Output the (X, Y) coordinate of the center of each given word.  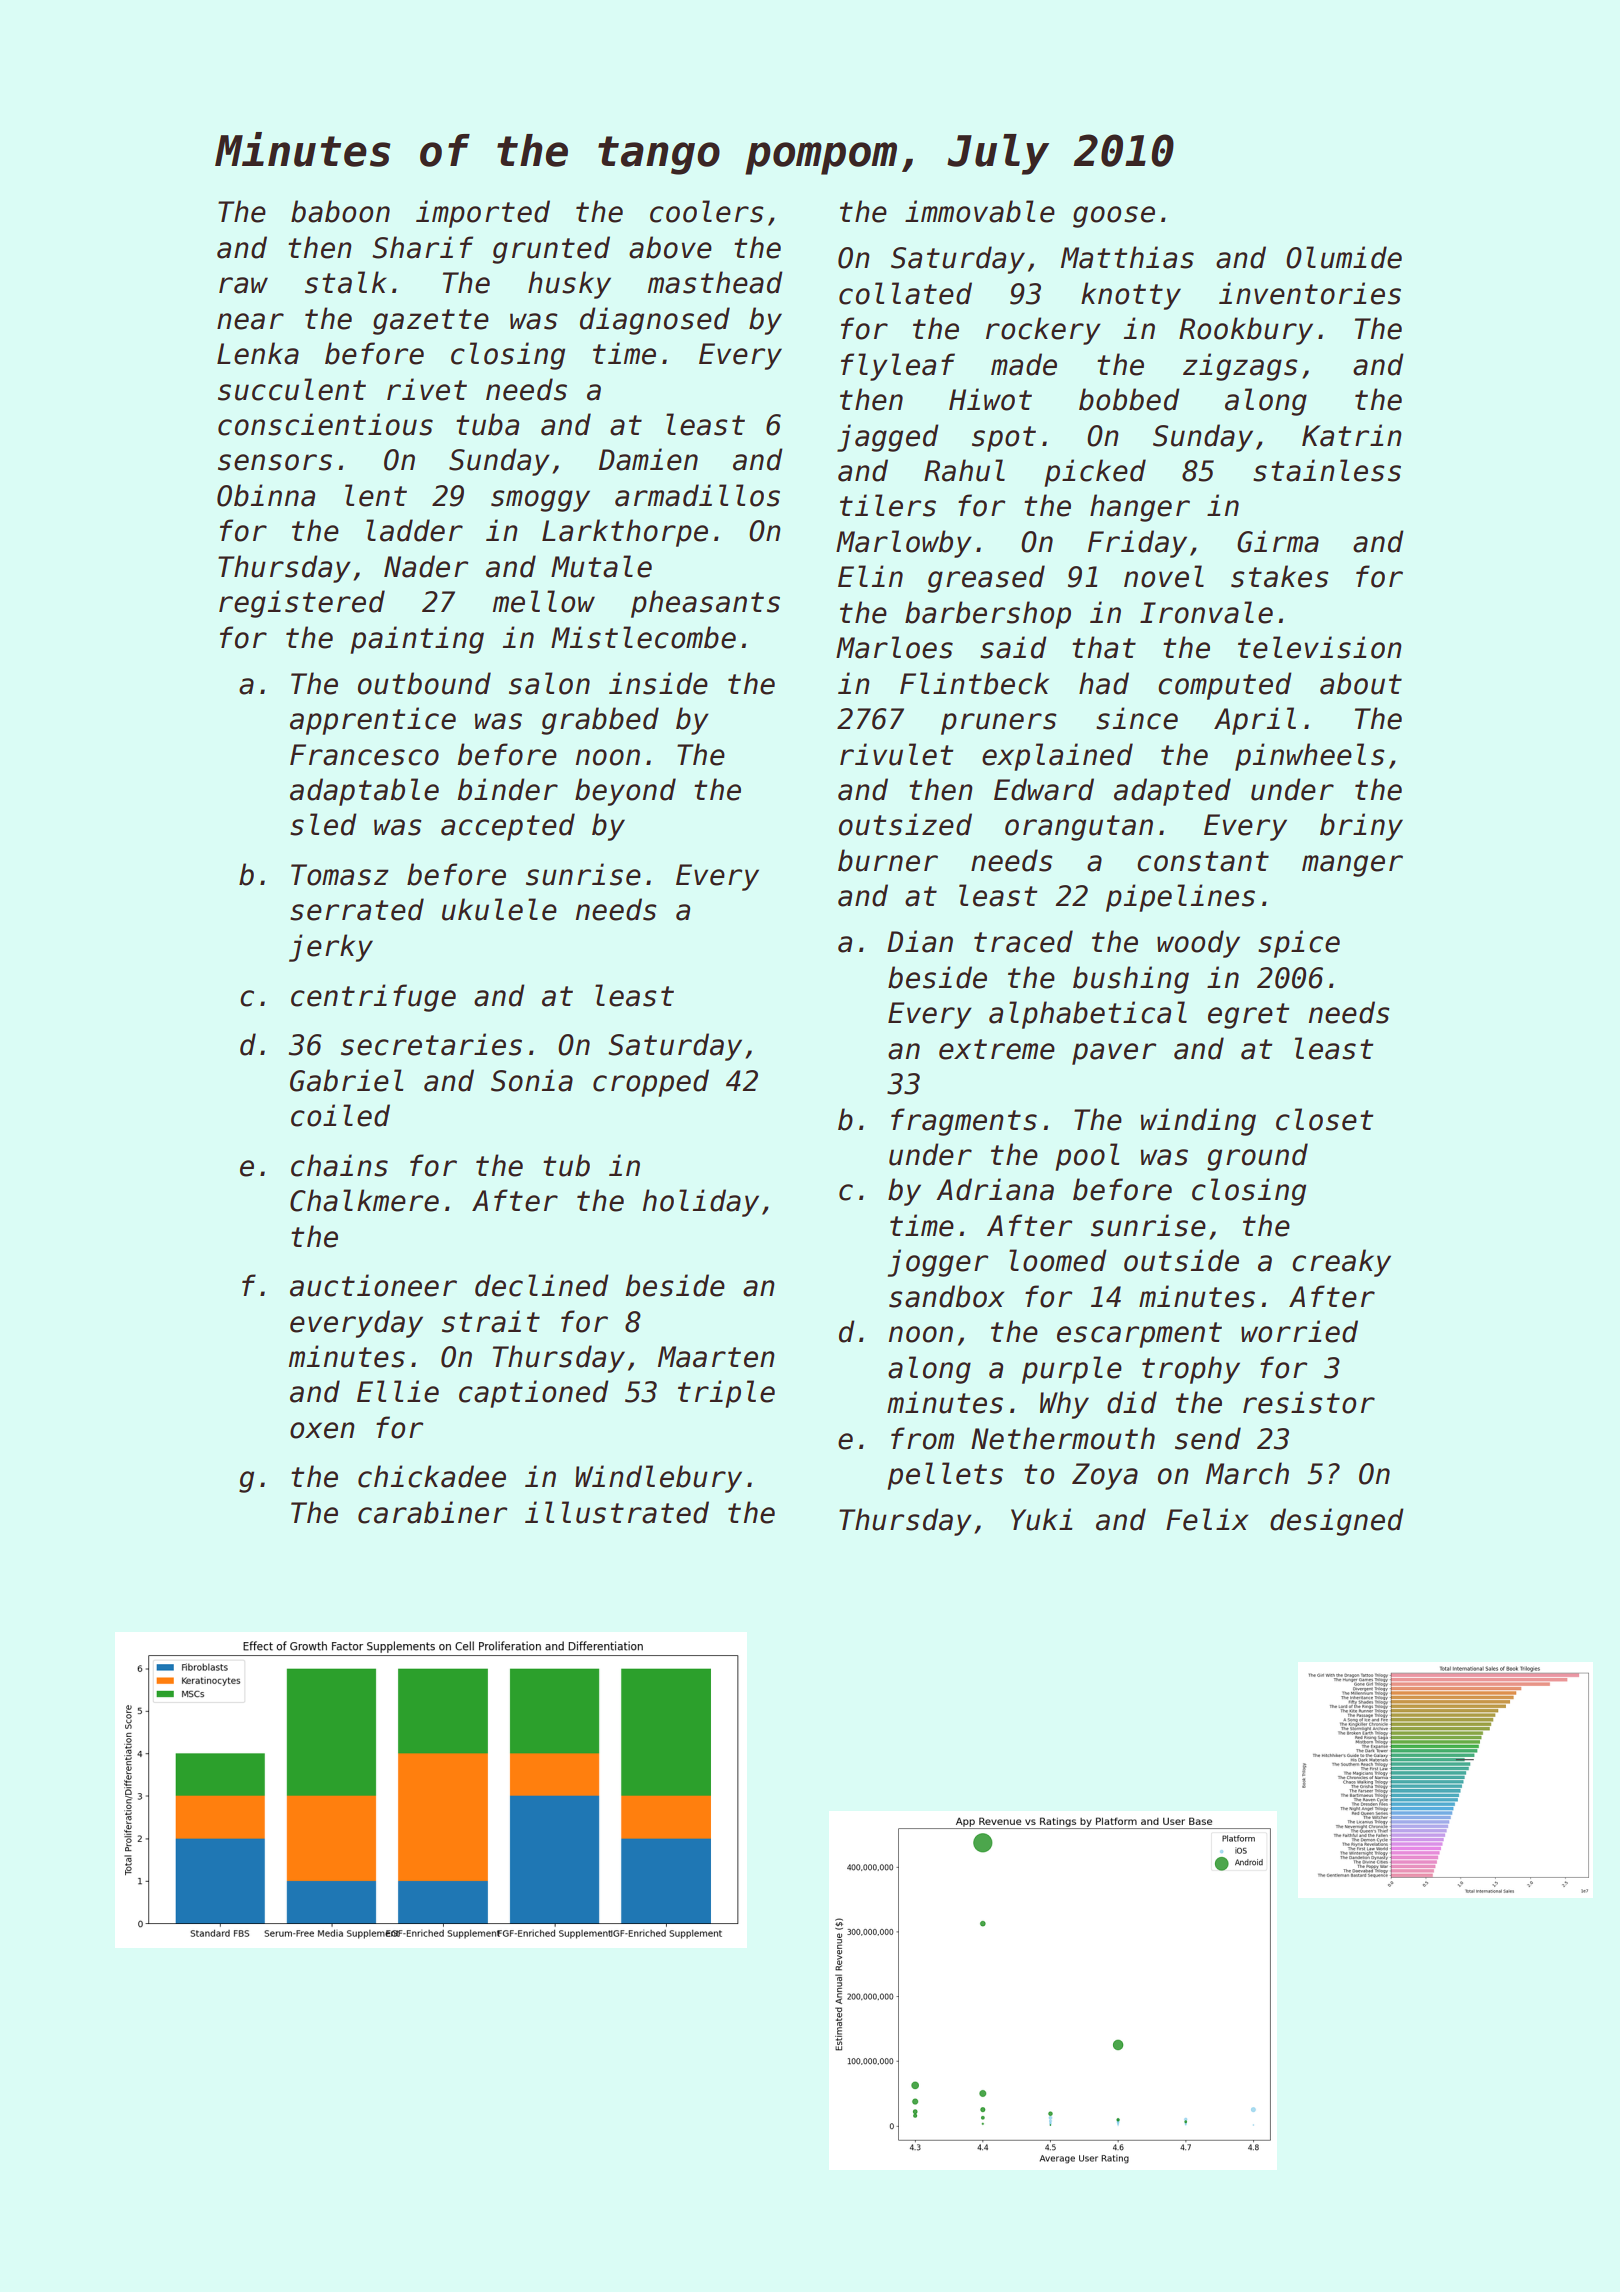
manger (1352, 866)
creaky (1341, 1263)
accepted (508, 827)
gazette (431, 322)
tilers (888, 505)
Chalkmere (364, 1200)
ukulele (499, 909)
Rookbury (1246, 331)
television (1320, 647)
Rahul (964, 470)
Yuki (1041, 1519)
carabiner (432, 1512)
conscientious (325, 424)
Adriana (995, 1189)
